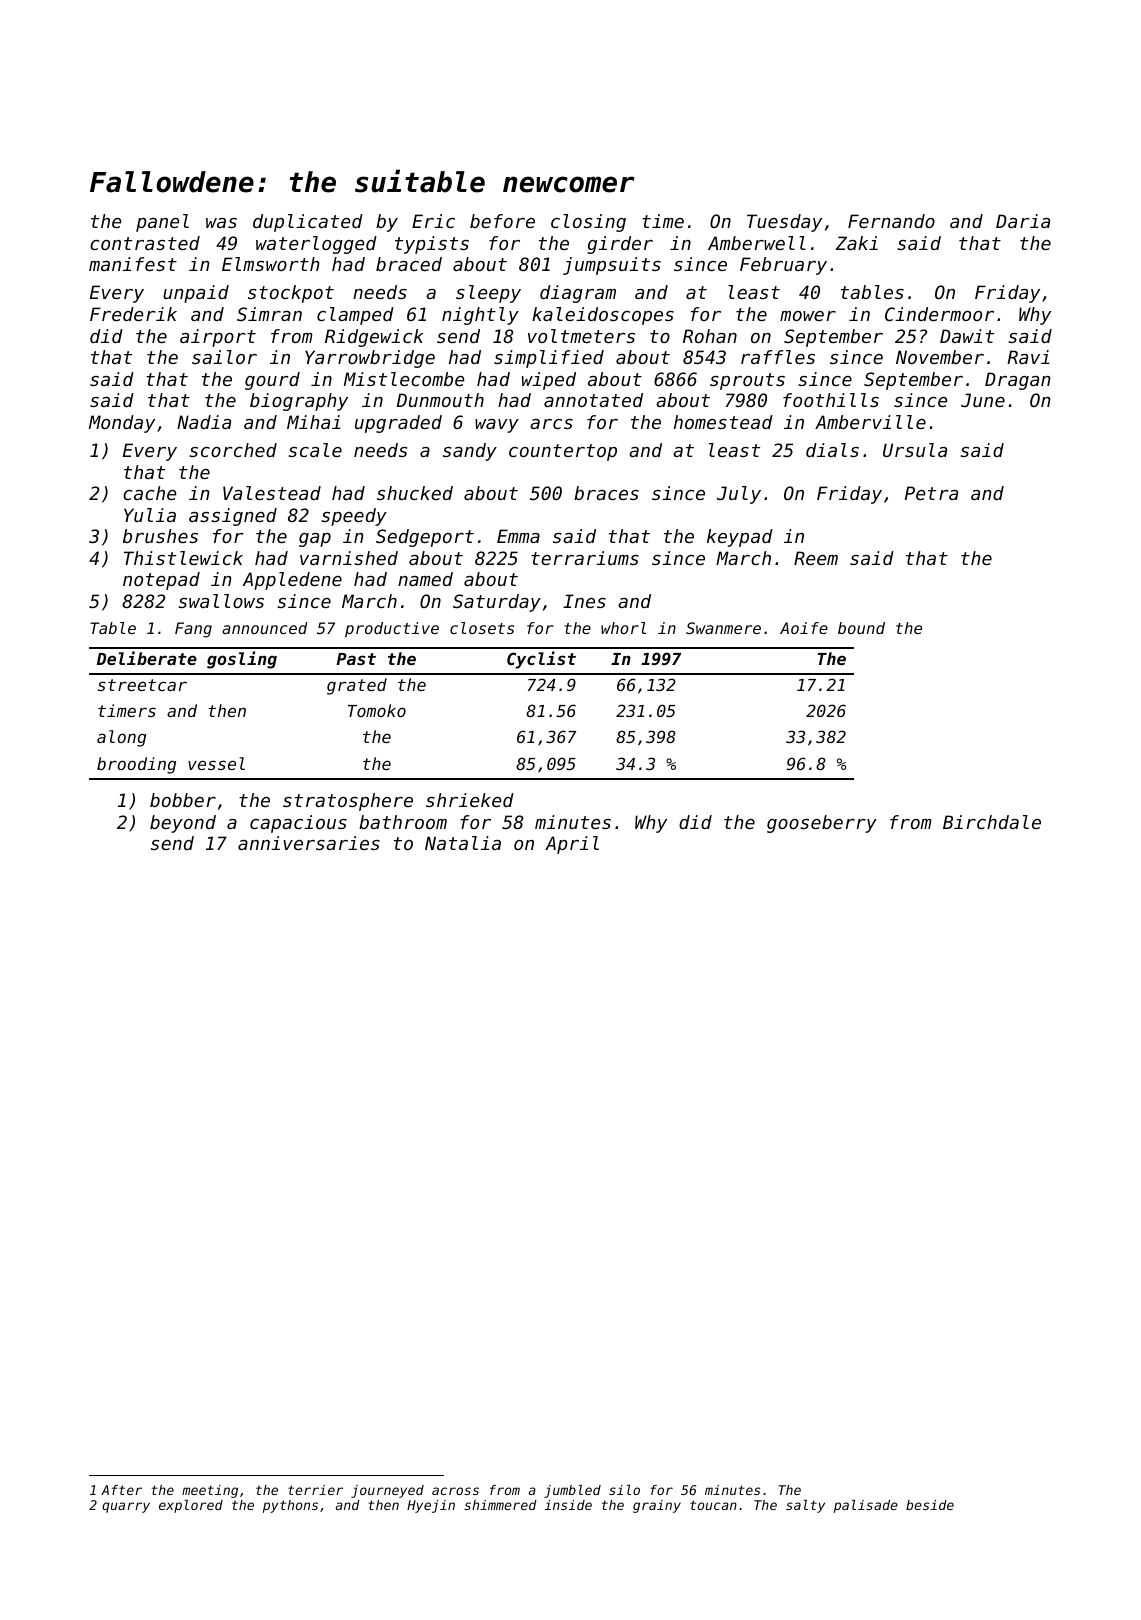  What do you see at coordinates (432, 245) in the screenshot?
I see `typists` at bounding box center [432, 245].
